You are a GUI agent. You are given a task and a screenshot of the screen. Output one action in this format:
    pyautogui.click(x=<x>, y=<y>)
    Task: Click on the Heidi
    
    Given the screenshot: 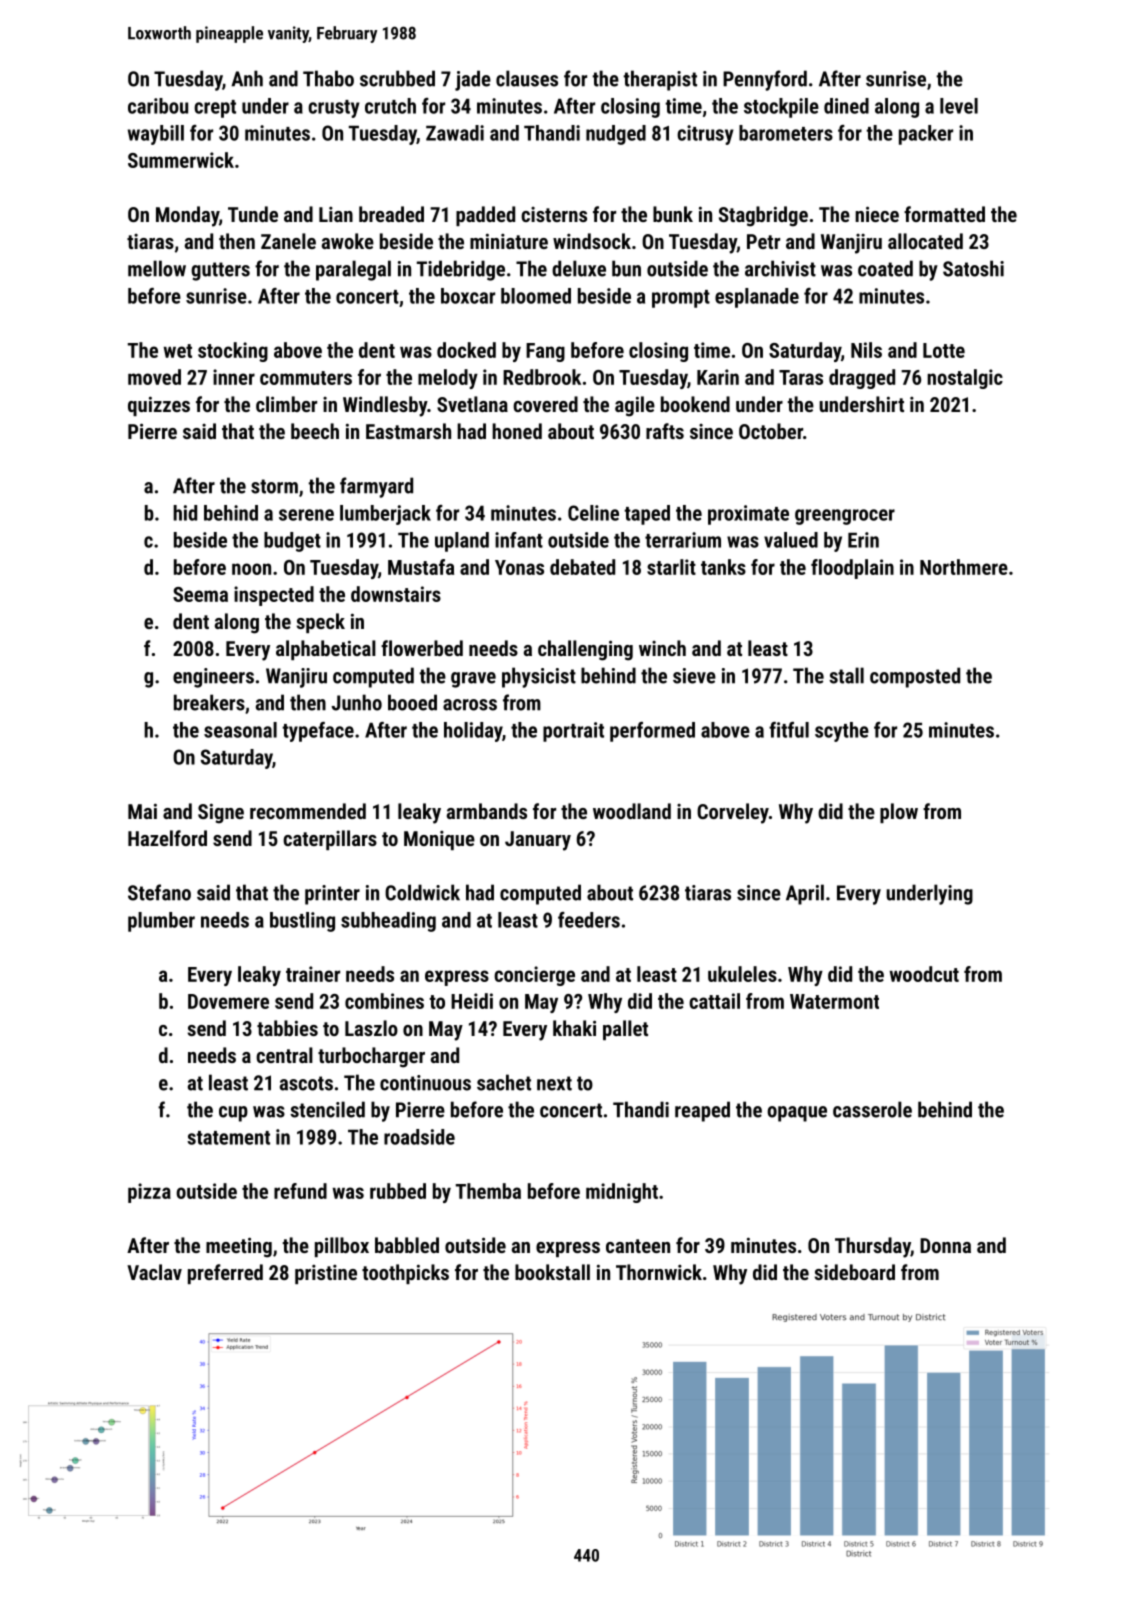 What is the action you would take?
    pyautogui.click(x=472, y=1001)
